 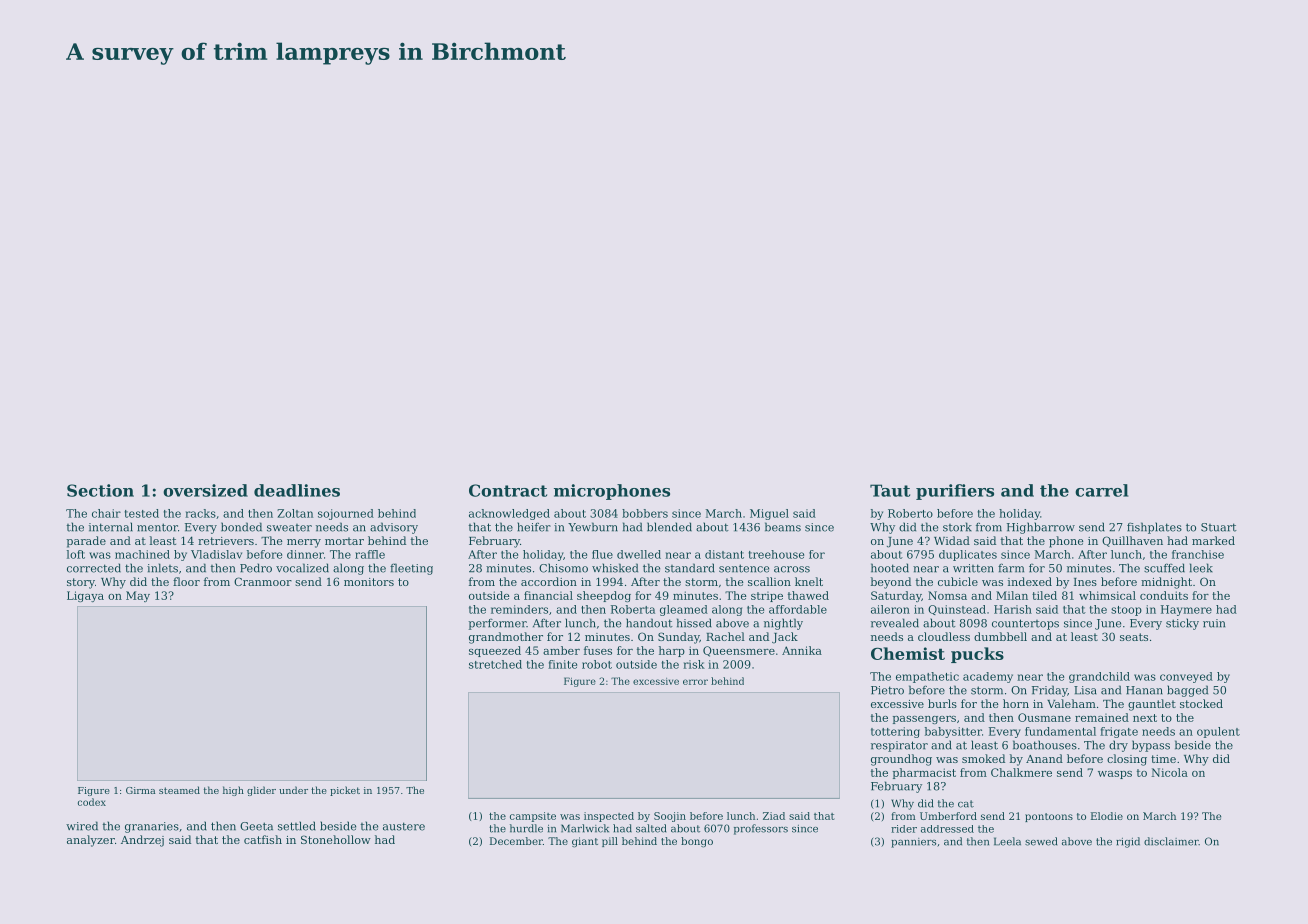 I want to click on heifer, so click(x=534, y=527).
